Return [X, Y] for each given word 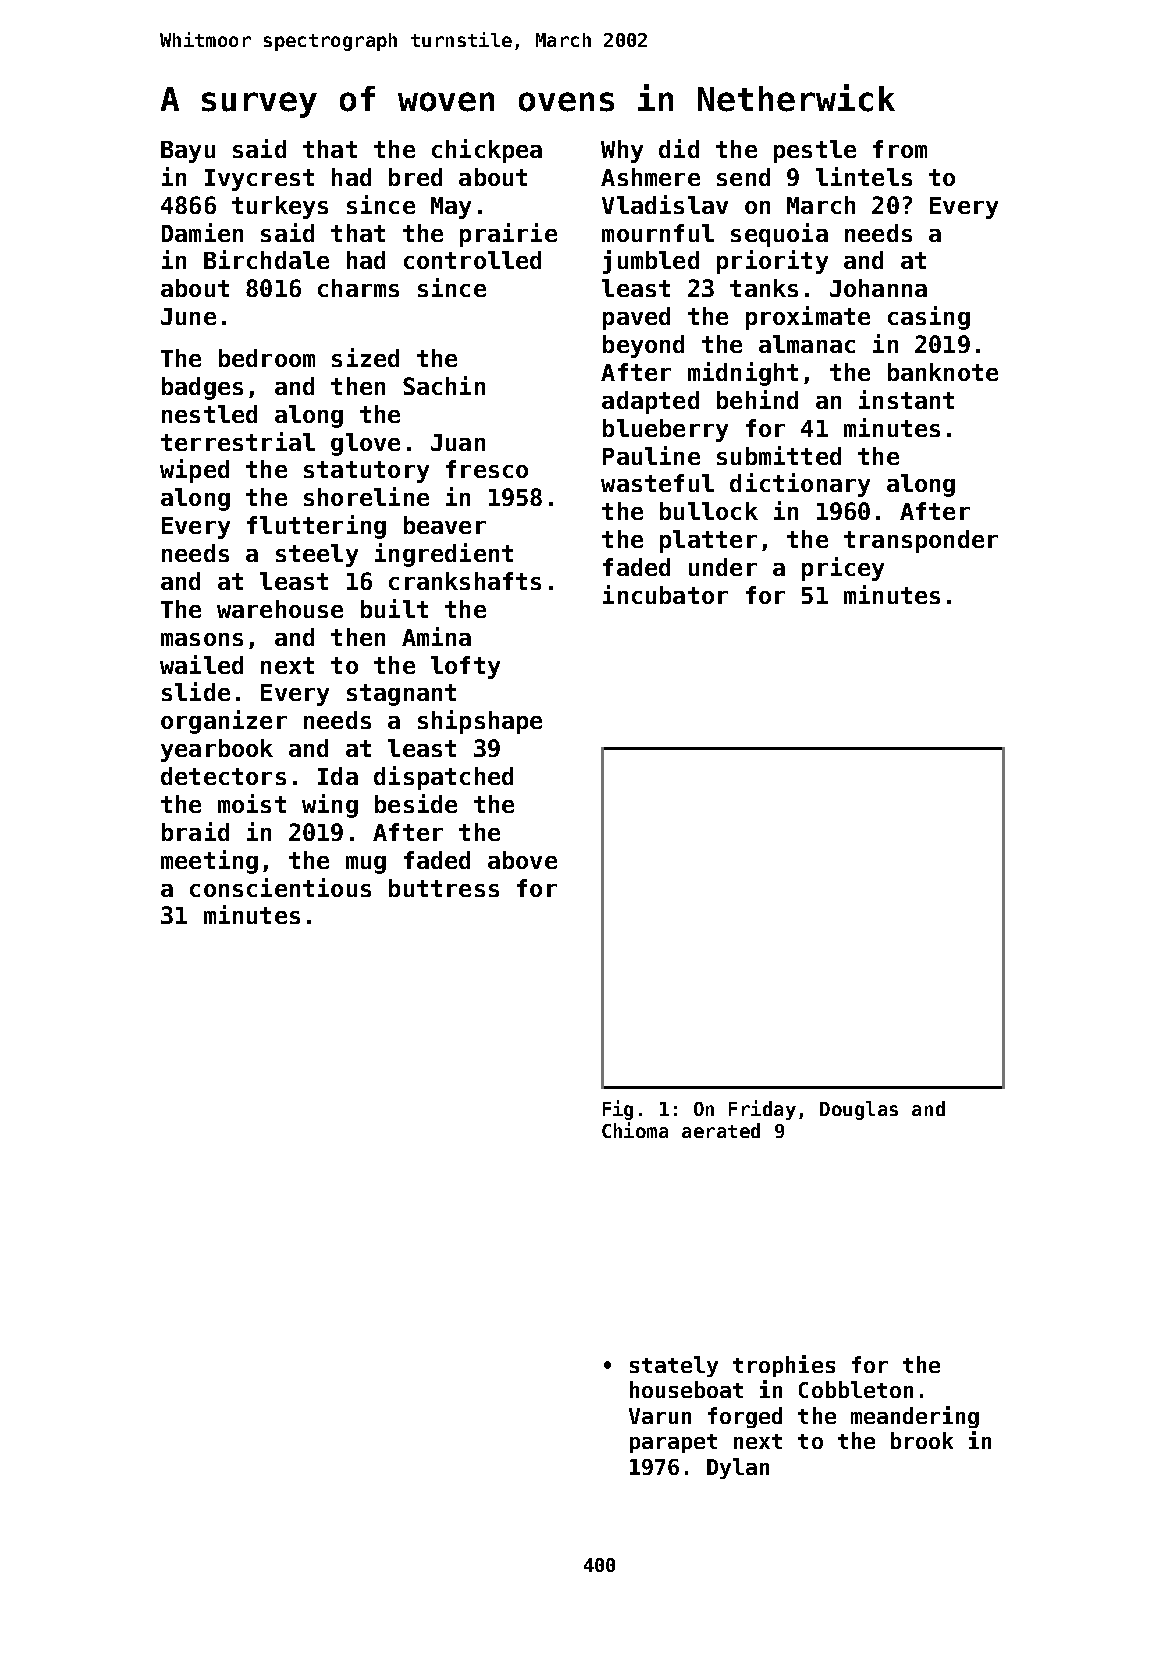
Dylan [738, 1468]
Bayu [188, 152]
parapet [673, 1443]
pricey [843, 569]
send [743, 177]
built [394, 608]
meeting [209, 862]
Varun [660, 1416]
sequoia [779, 235]
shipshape [480, 722]
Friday [762, 1110]
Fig [618, 1110]
